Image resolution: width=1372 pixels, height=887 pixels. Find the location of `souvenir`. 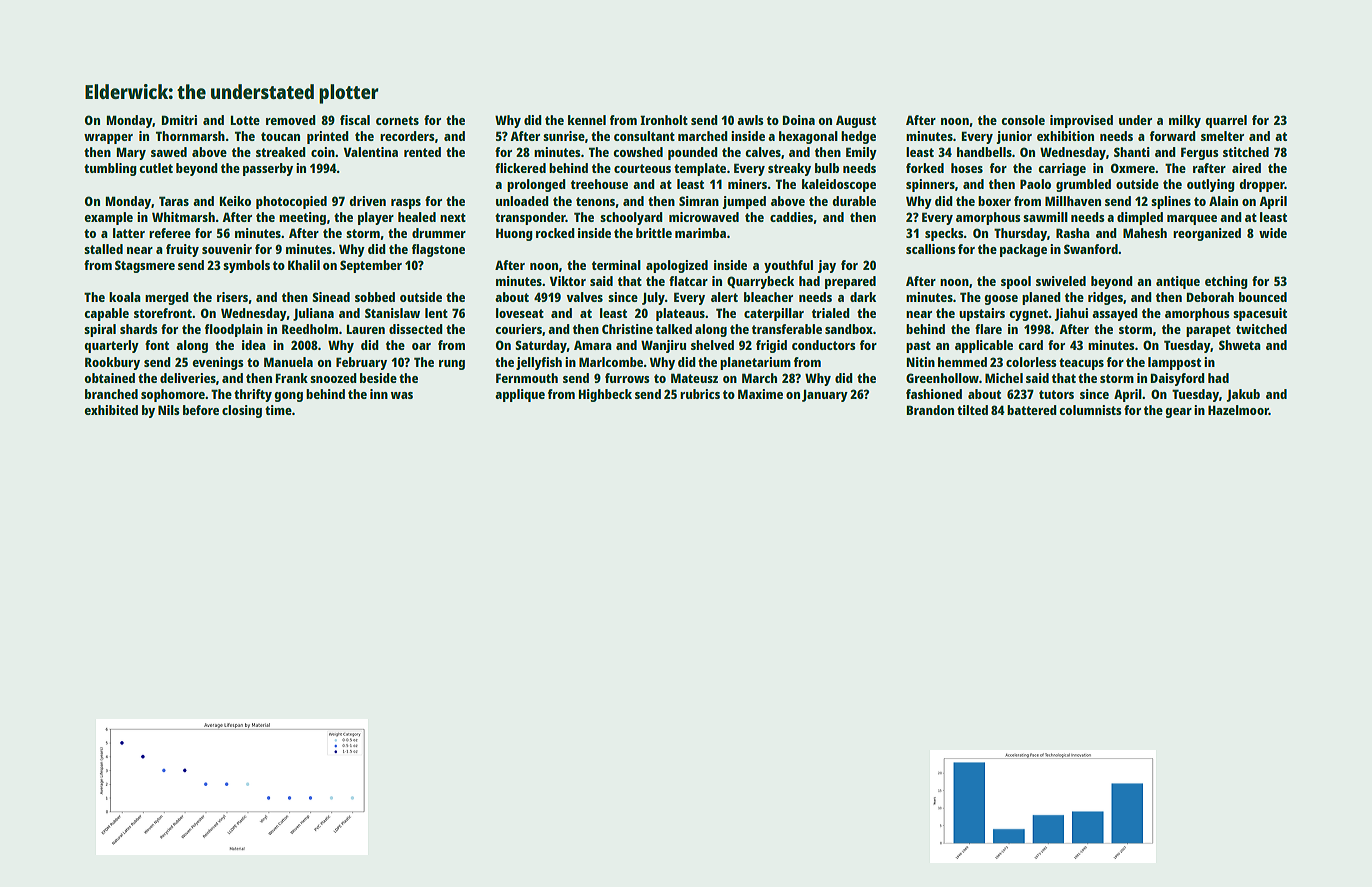

souvenir is located at coordinates (227, 249).
